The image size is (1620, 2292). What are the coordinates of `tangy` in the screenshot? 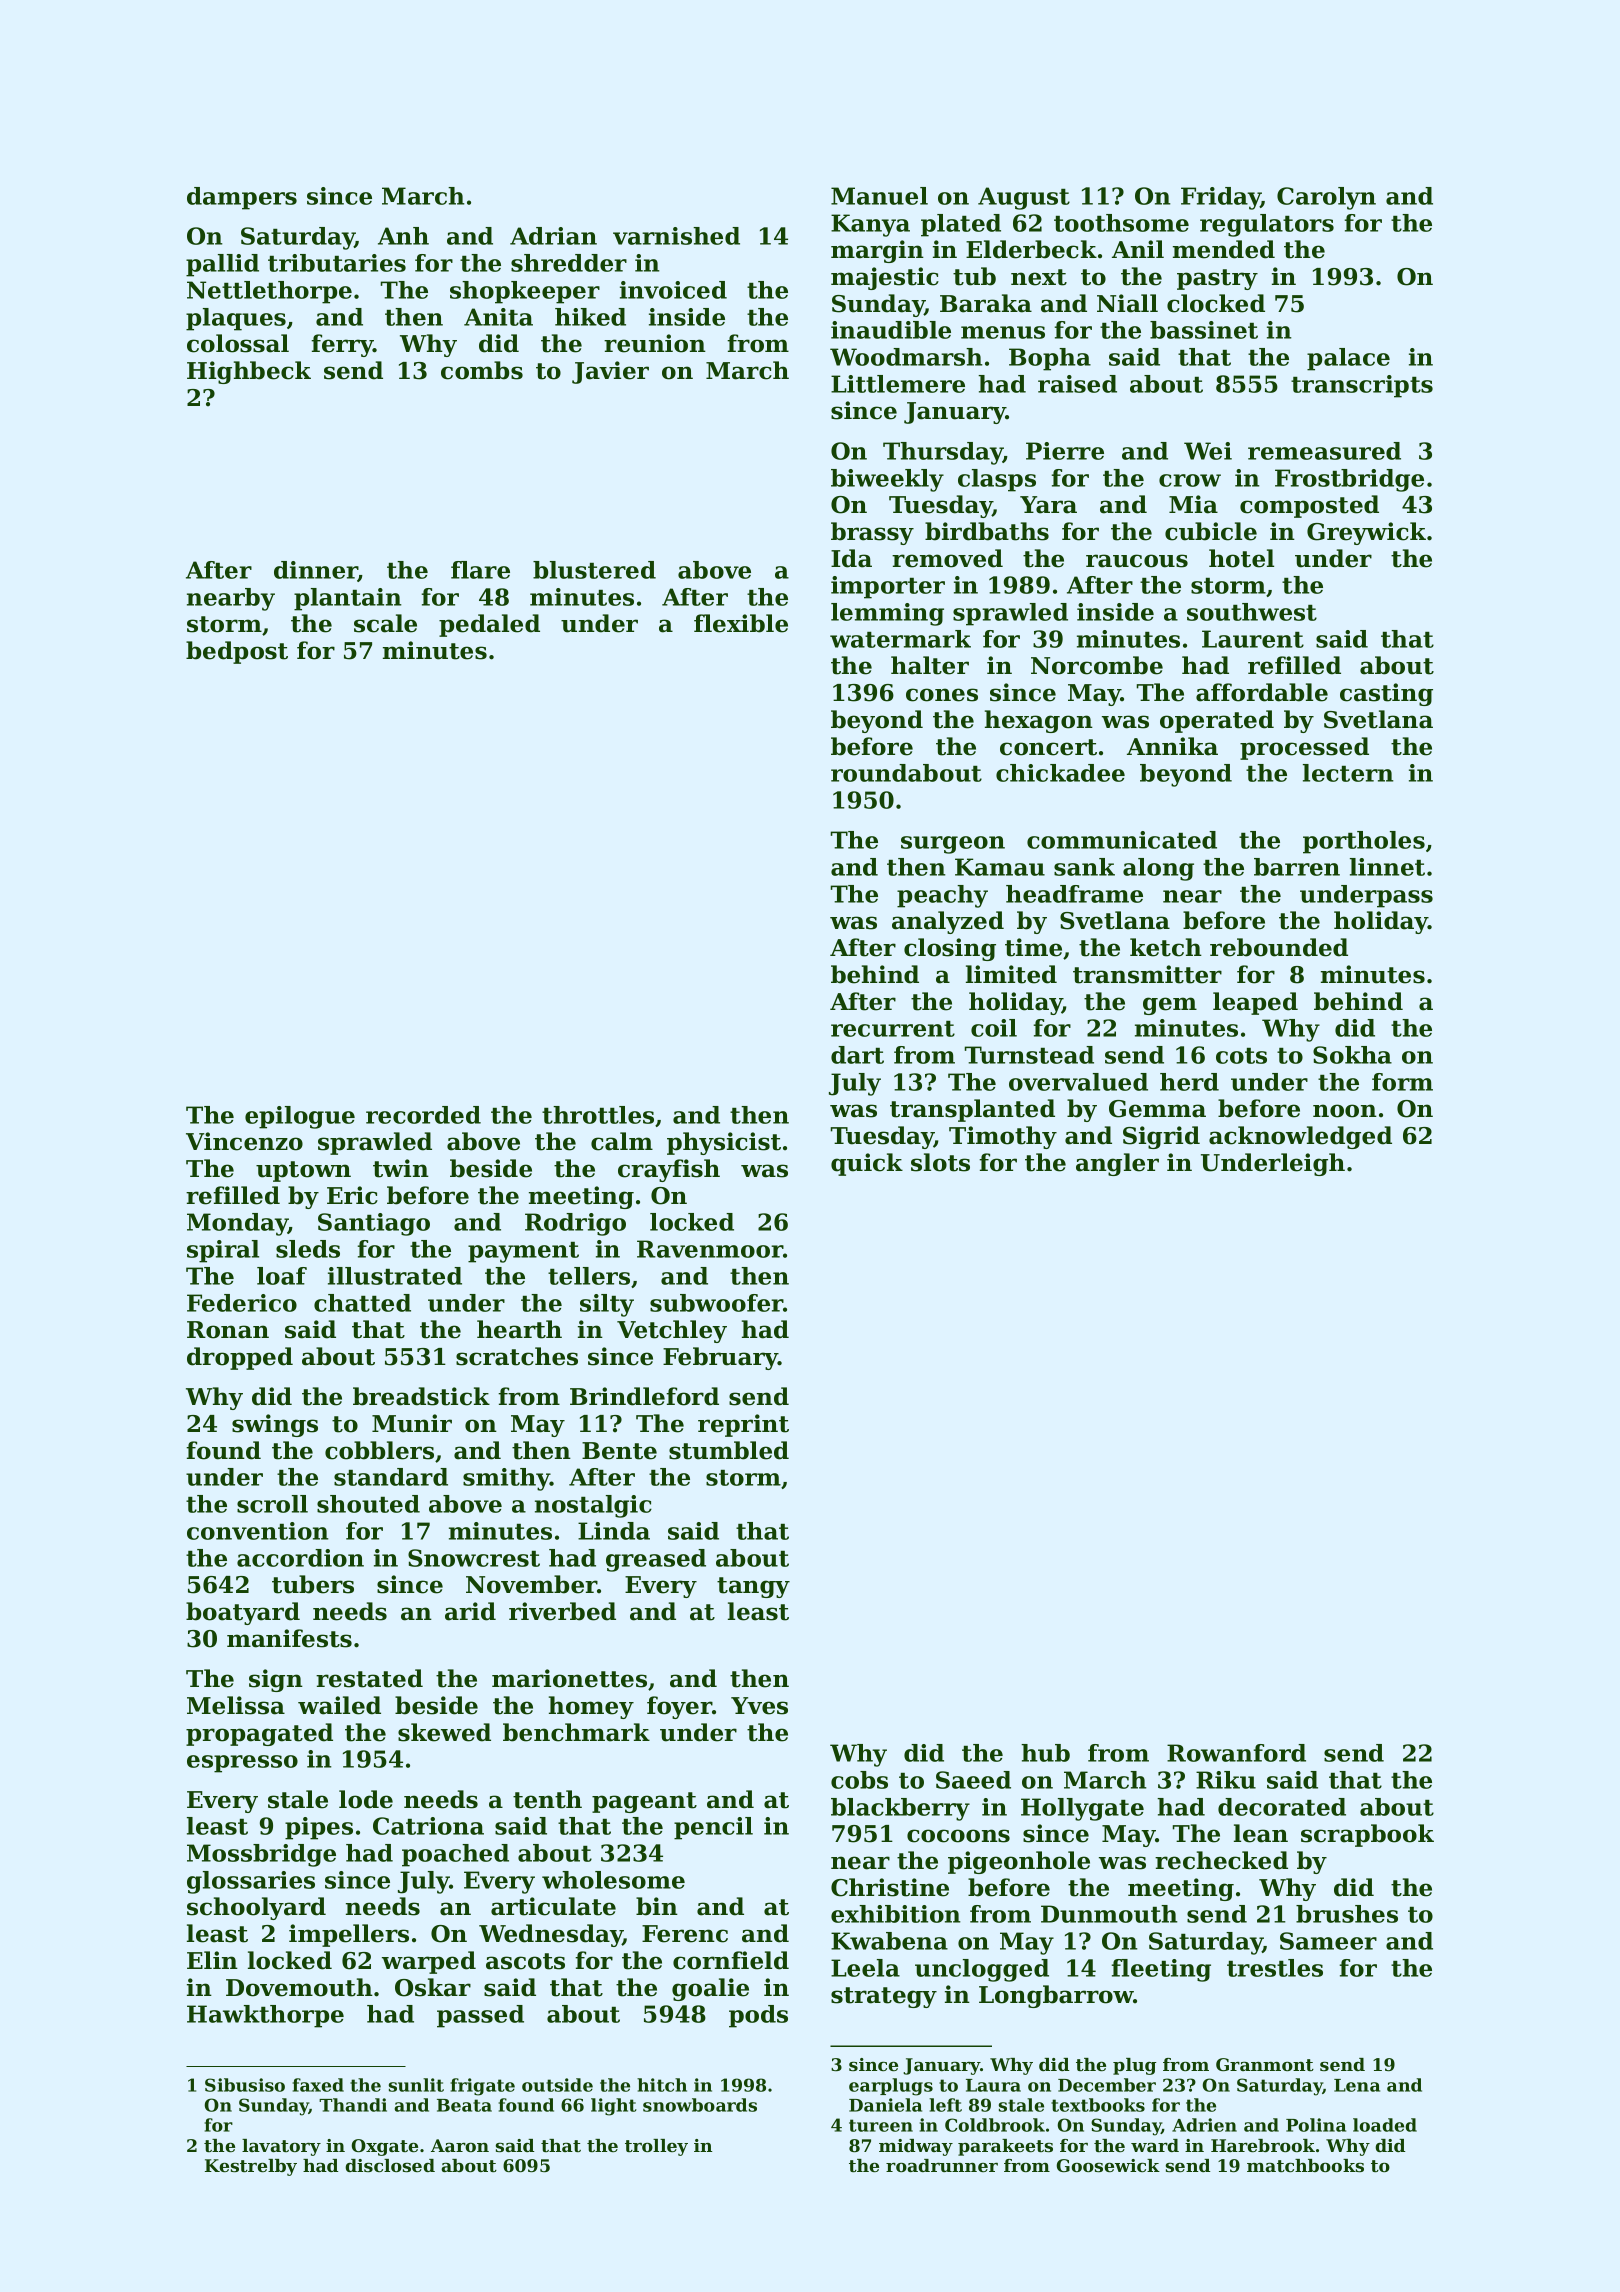 It's located at (753, 1587).
